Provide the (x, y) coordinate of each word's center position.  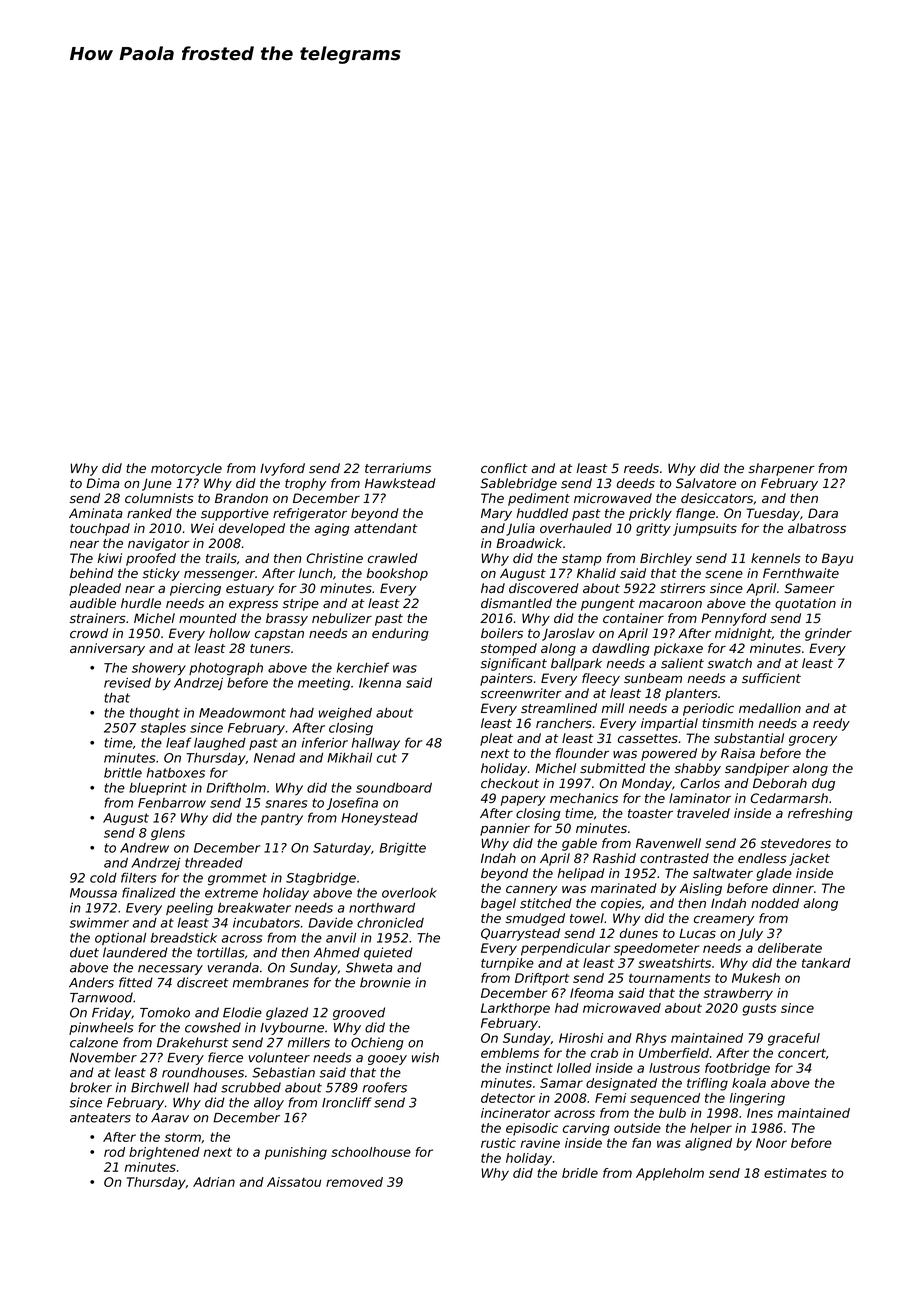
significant (514, 664)
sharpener (782, 469)
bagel (498, 904)
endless (762, 858)
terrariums (398, 468)
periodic (708, 709)
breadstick (184, 938)
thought (155, 714)
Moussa (93, 893)
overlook (409, 893)
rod (114, 1152)
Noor (771, 1143)
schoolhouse (371, 1152)
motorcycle (186, 469)
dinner (793, 888)
